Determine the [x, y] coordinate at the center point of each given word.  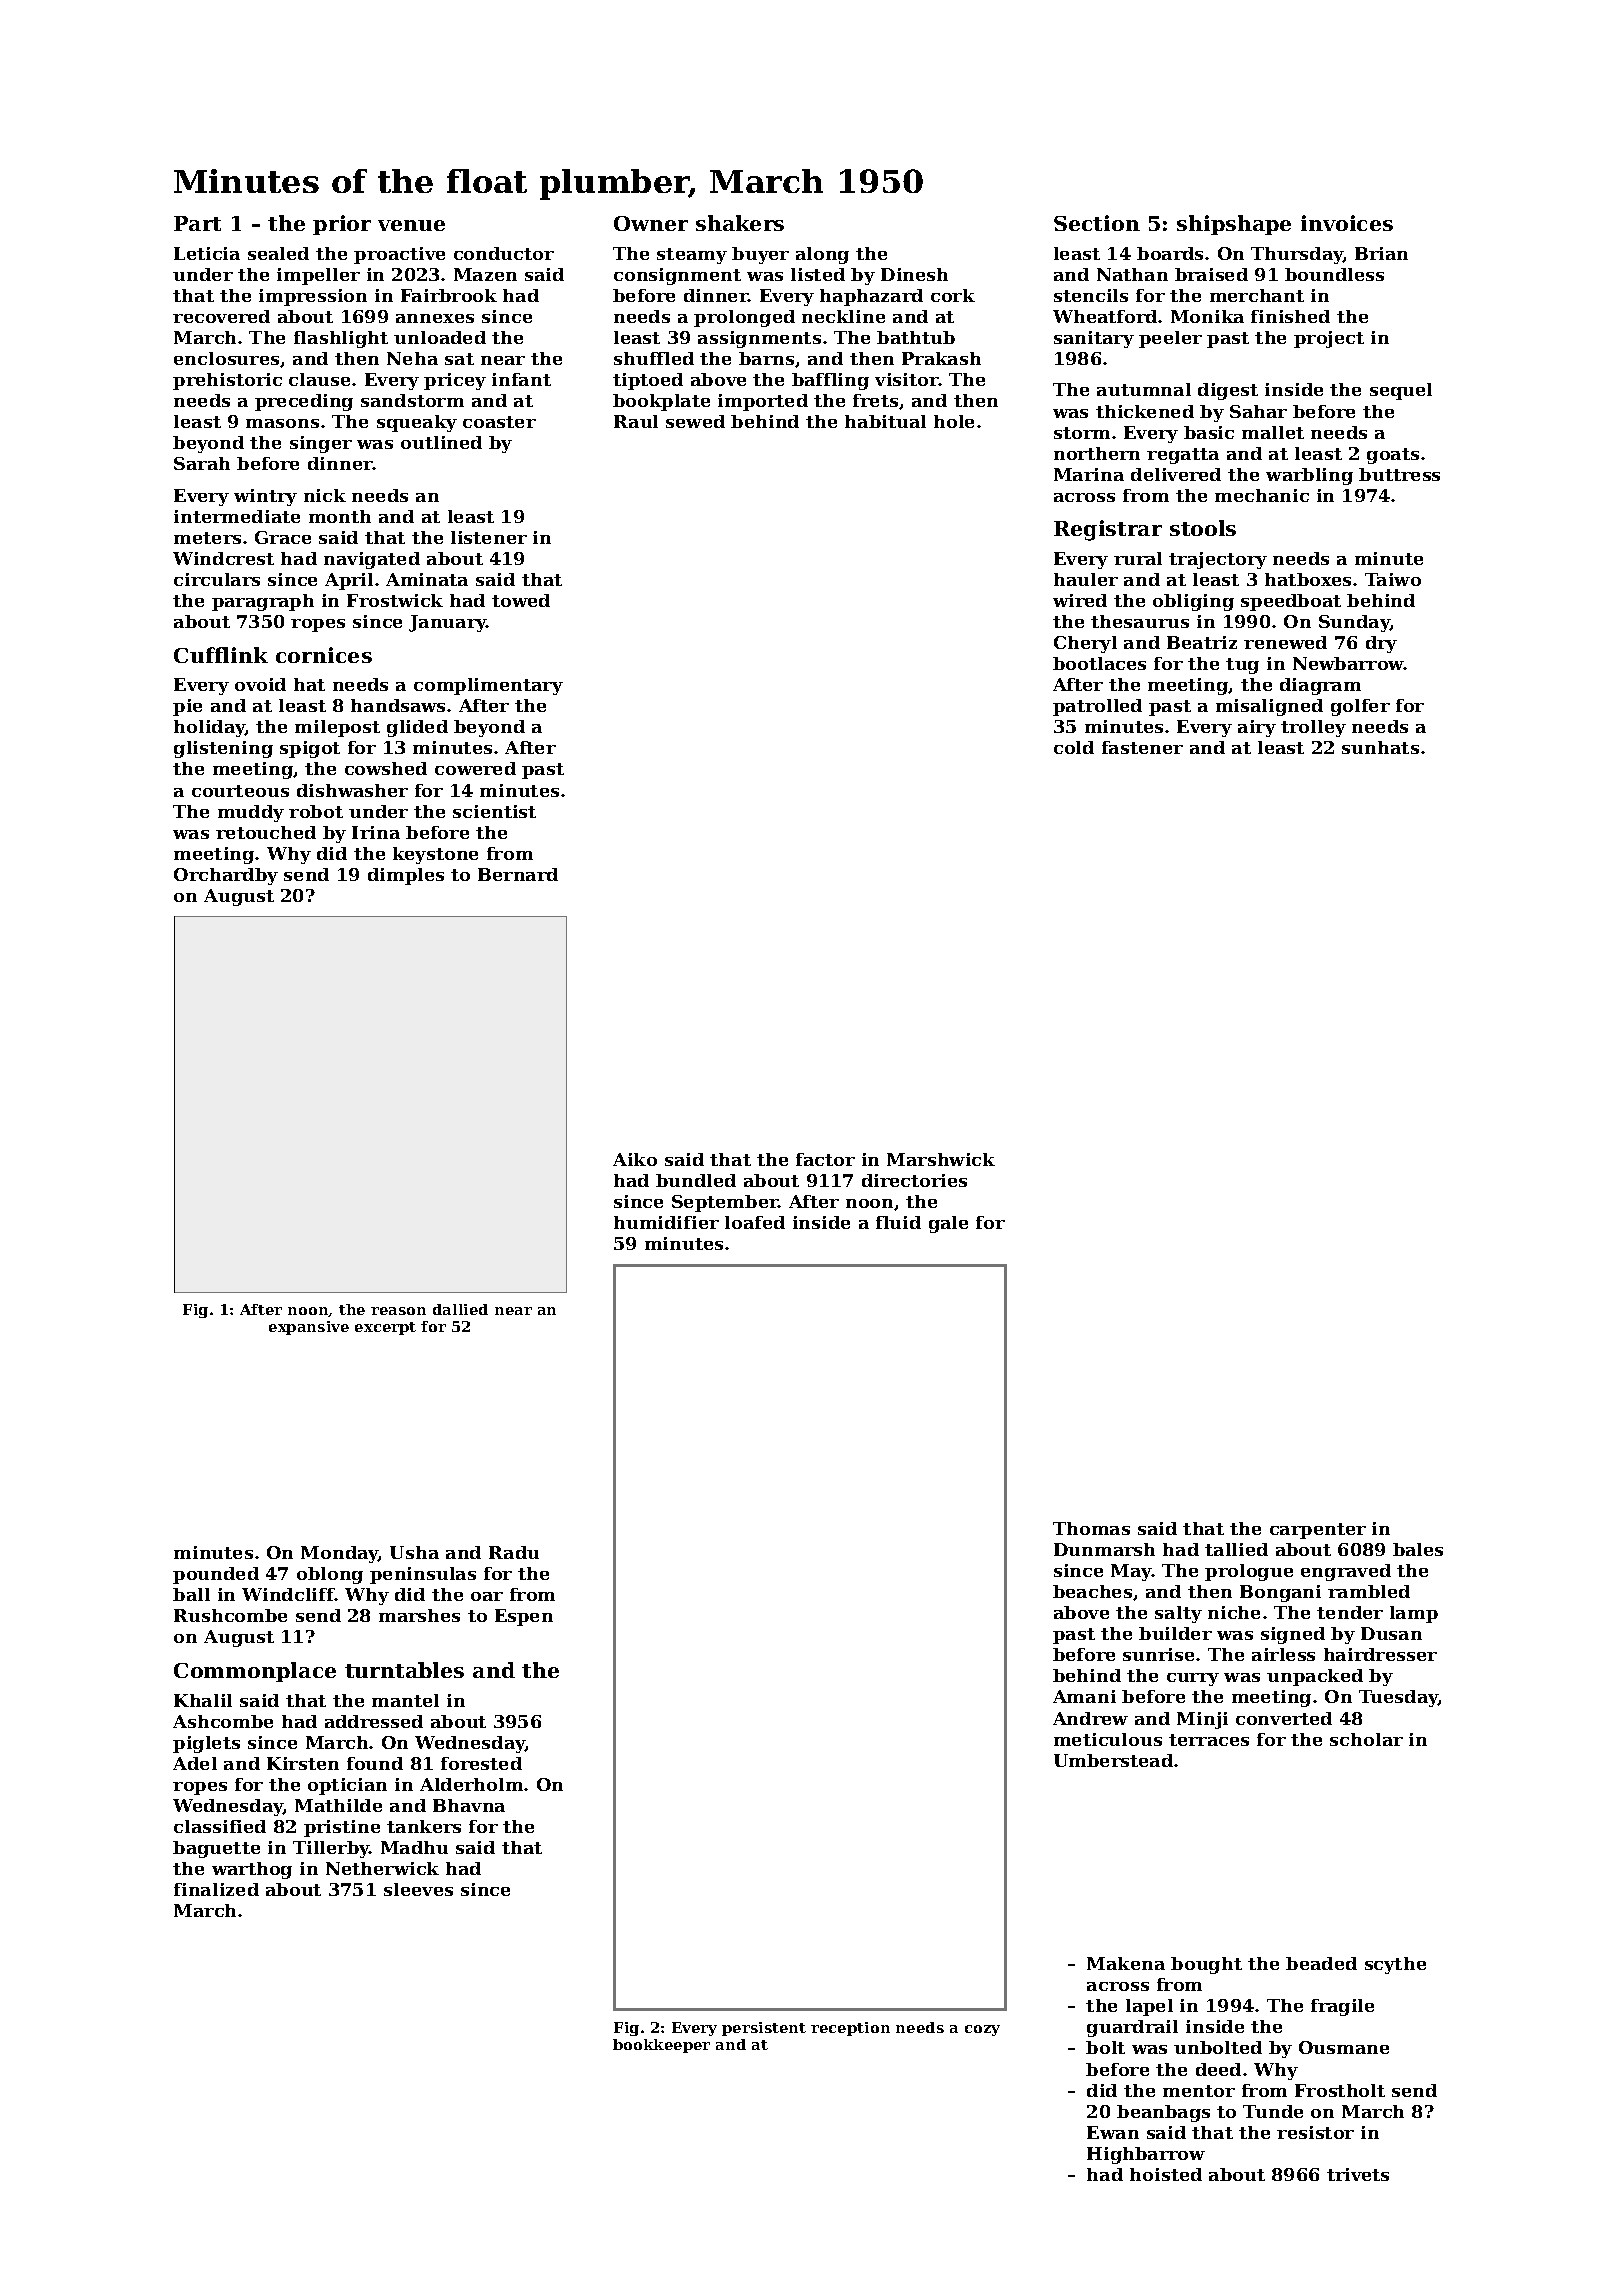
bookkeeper [661, 2046]
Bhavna [469, 1805]
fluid [898, 1222]
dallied [460, 1309]
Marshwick [941, 1159]
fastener [1142, 747]
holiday [209, 728]
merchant [1257, 295]
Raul [636, 421]
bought [1206, 1965]
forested [481, 1763]
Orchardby [226, 876]
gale [948, 1224]
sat [459, 359]
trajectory [1218, 560]
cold [1074, 747]
